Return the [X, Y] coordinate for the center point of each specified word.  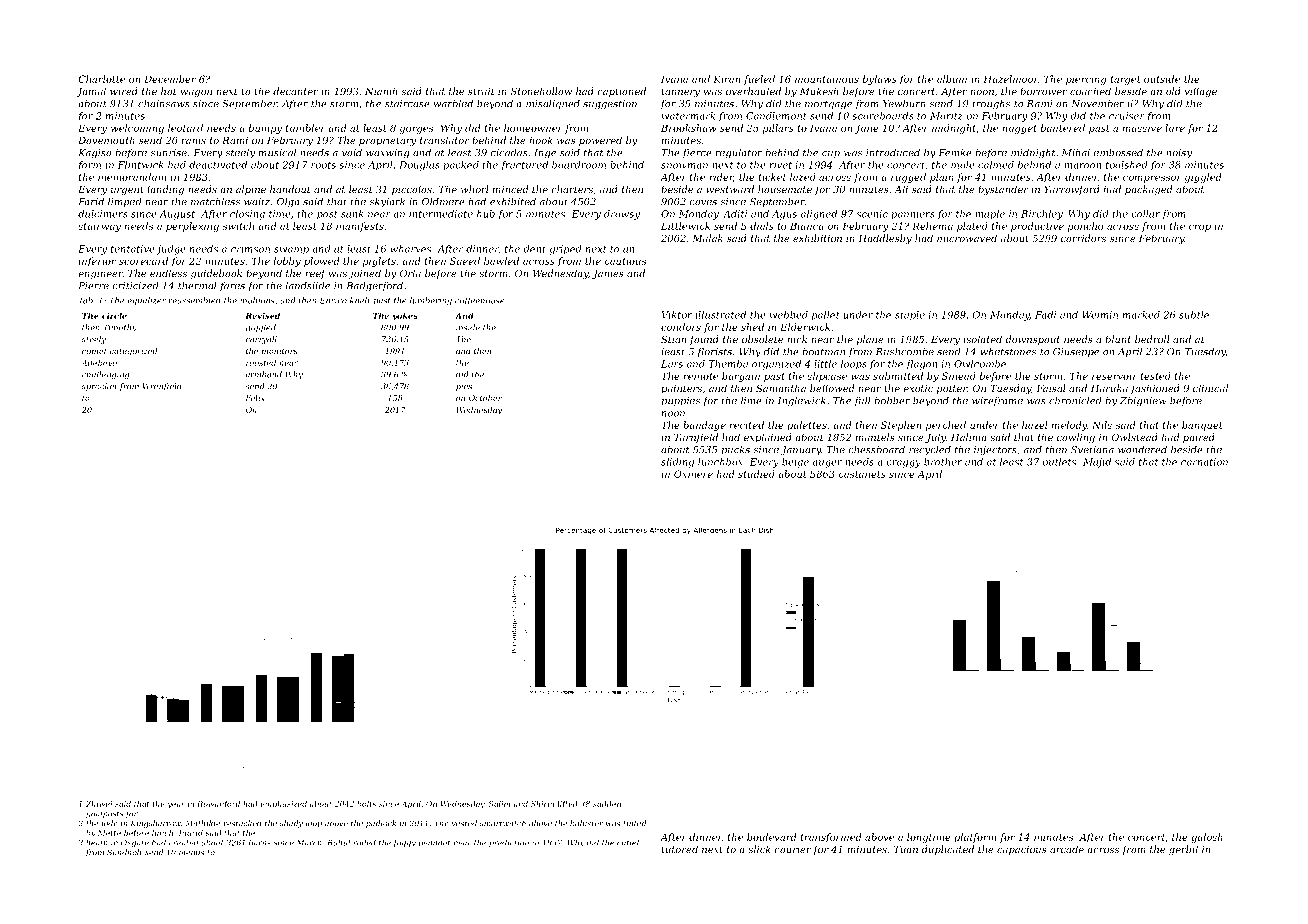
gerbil [1183, 850]
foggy [404, 843]
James [608, 274]
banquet [1202, 426]
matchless [215, 202]
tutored [679, 849]
